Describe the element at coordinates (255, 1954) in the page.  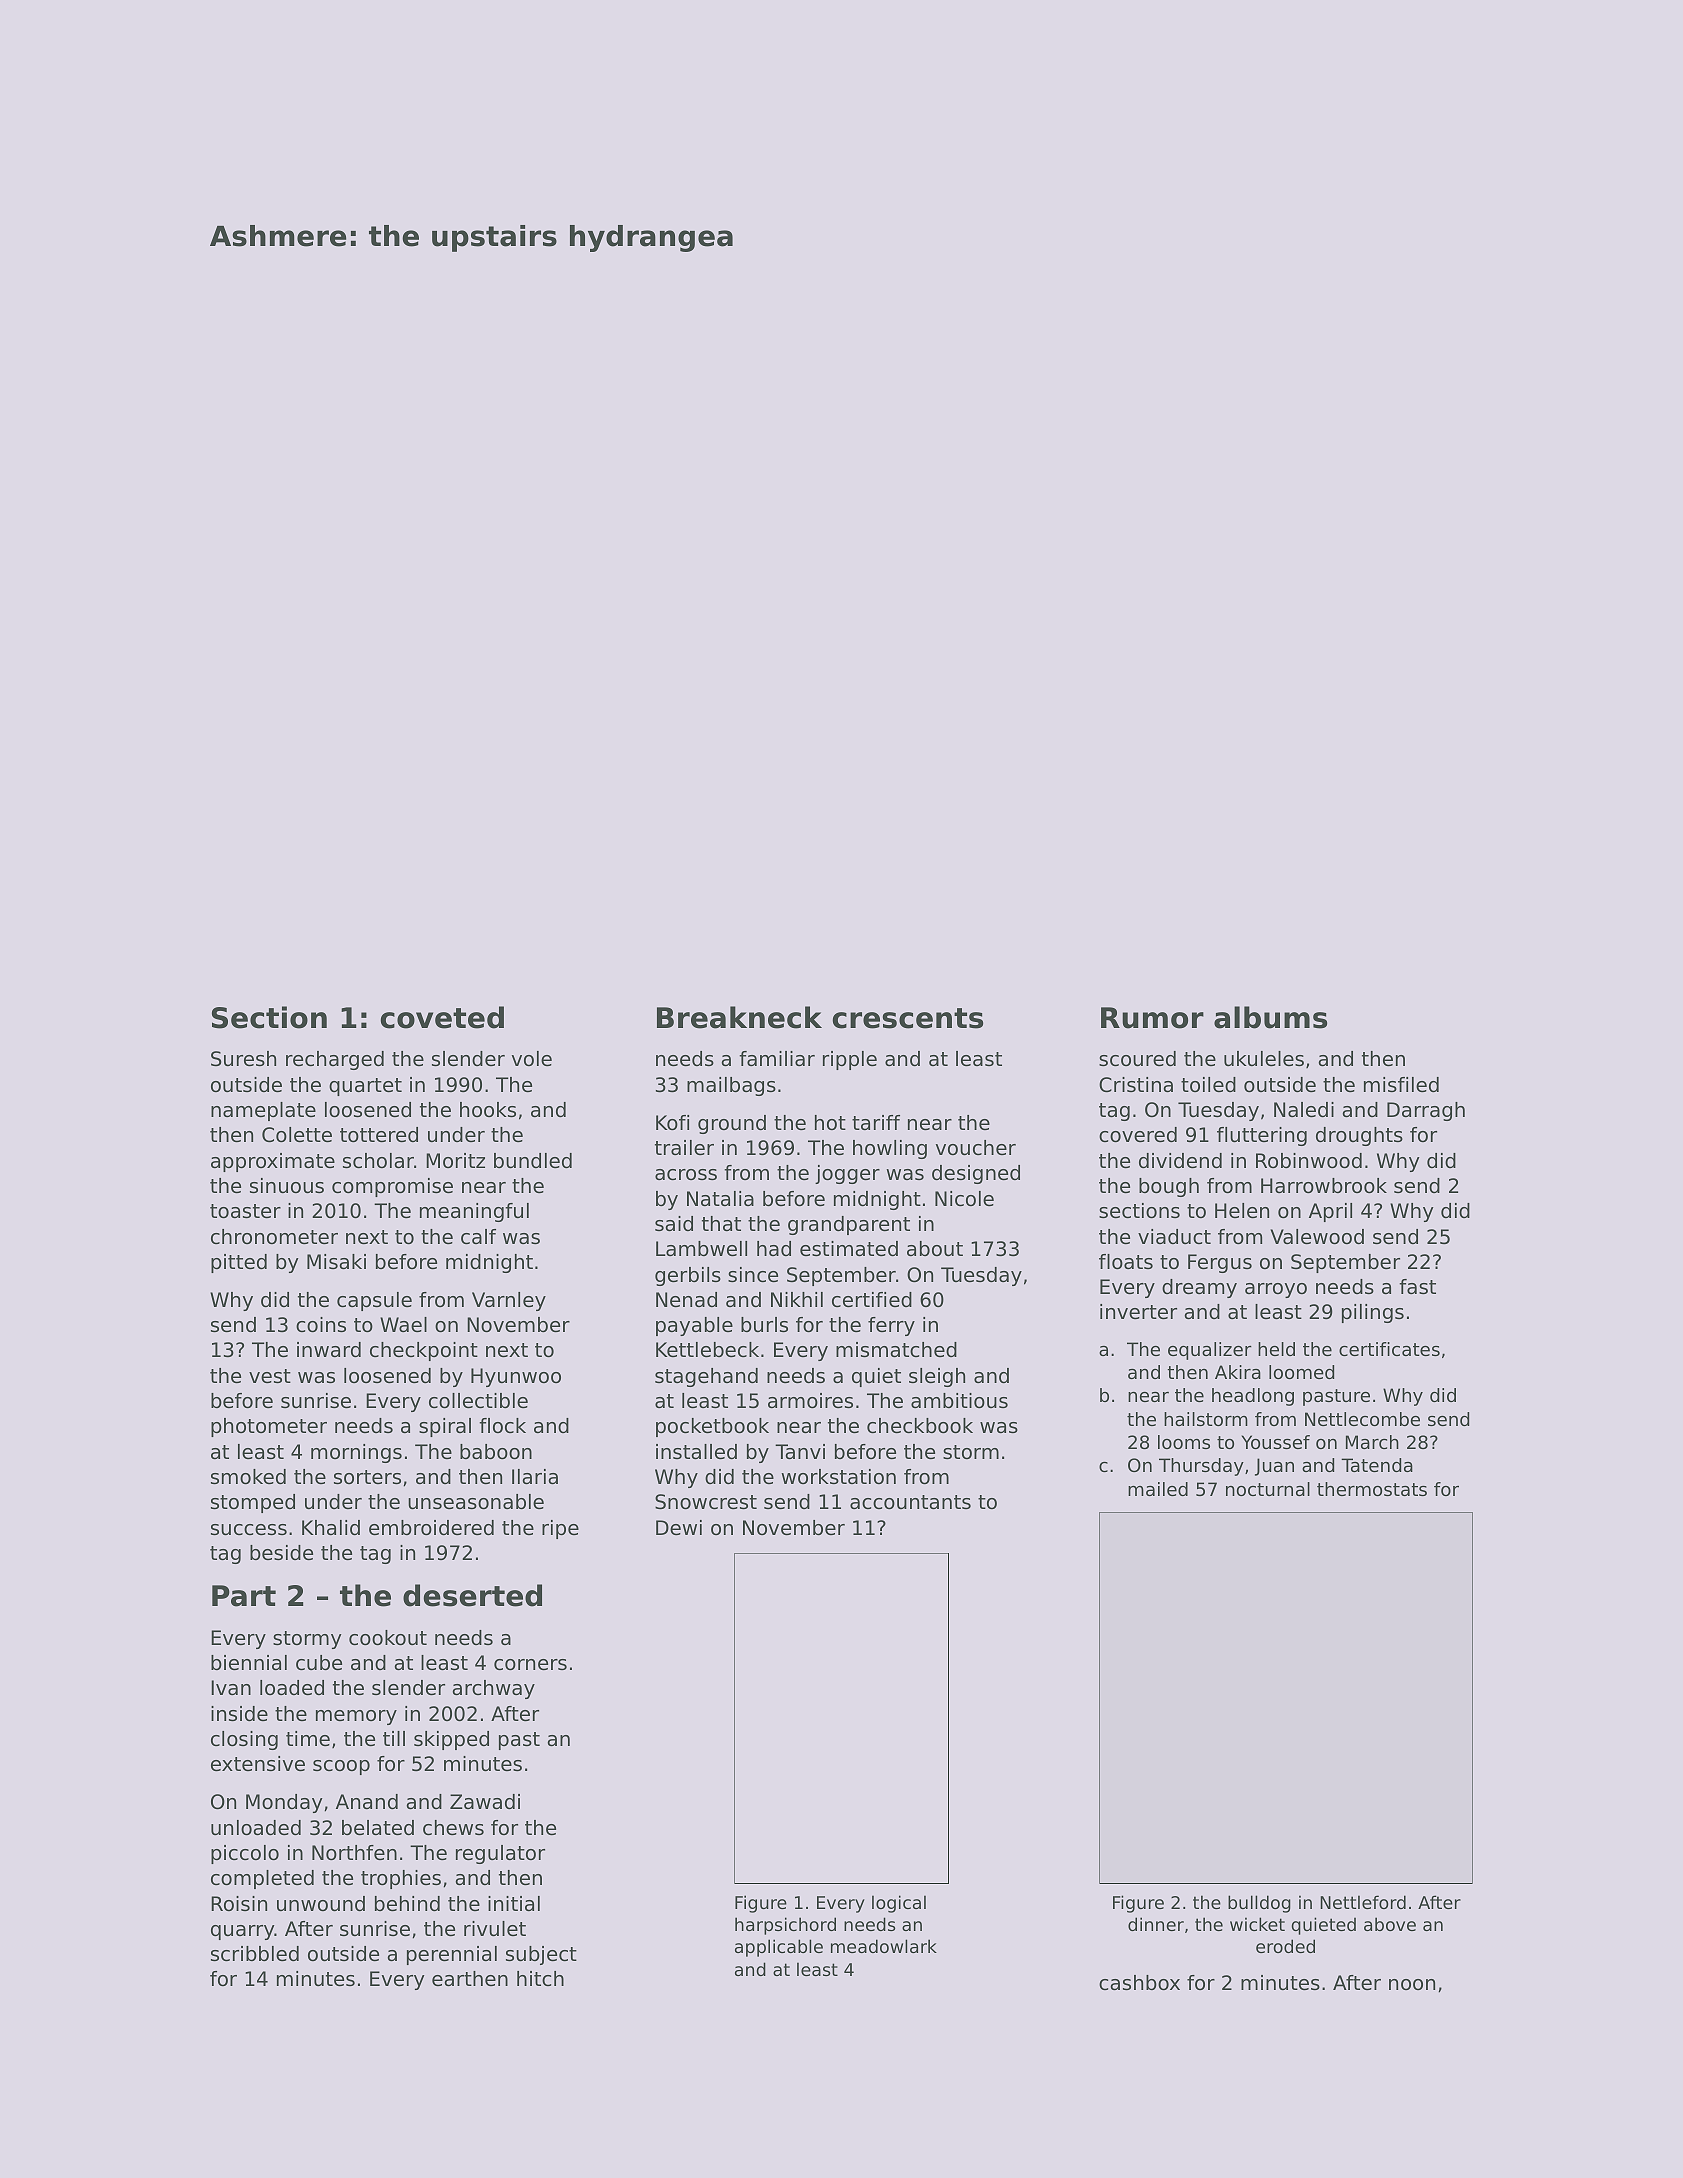
I see `scribbled` at that location.
